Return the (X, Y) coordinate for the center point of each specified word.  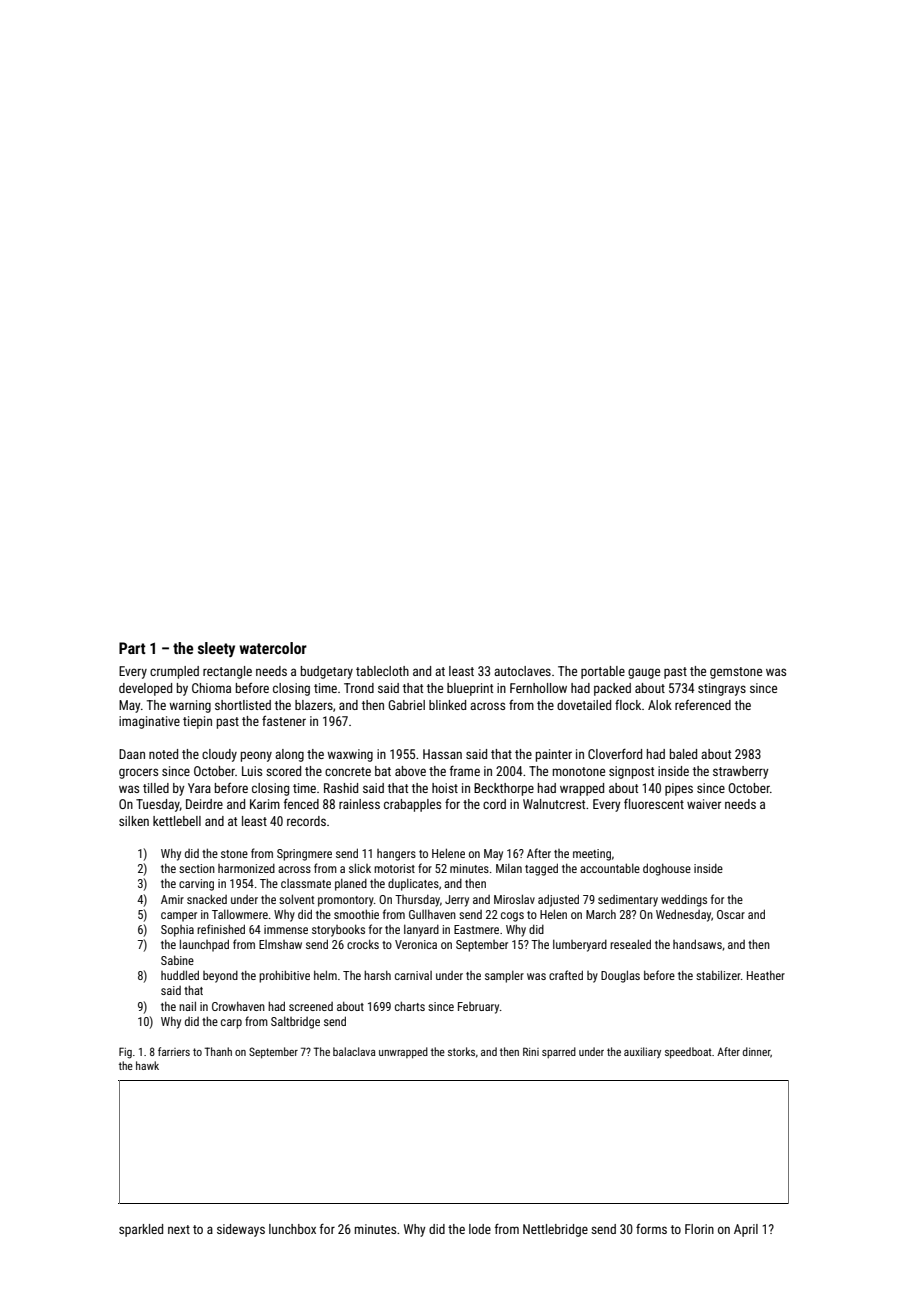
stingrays (722, 689)
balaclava (354, 1051)
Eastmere (476, 929)
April (746, 1230)
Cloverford (615, 754)
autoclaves (522, 671)
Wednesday (683, 915)
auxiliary (642, 1053)
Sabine (177, 960)
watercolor (273, 648)
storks (461, 1051)
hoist (445, 788)
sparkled (141, 1230)
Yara (199, 788)
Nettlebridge (555, 1230)
